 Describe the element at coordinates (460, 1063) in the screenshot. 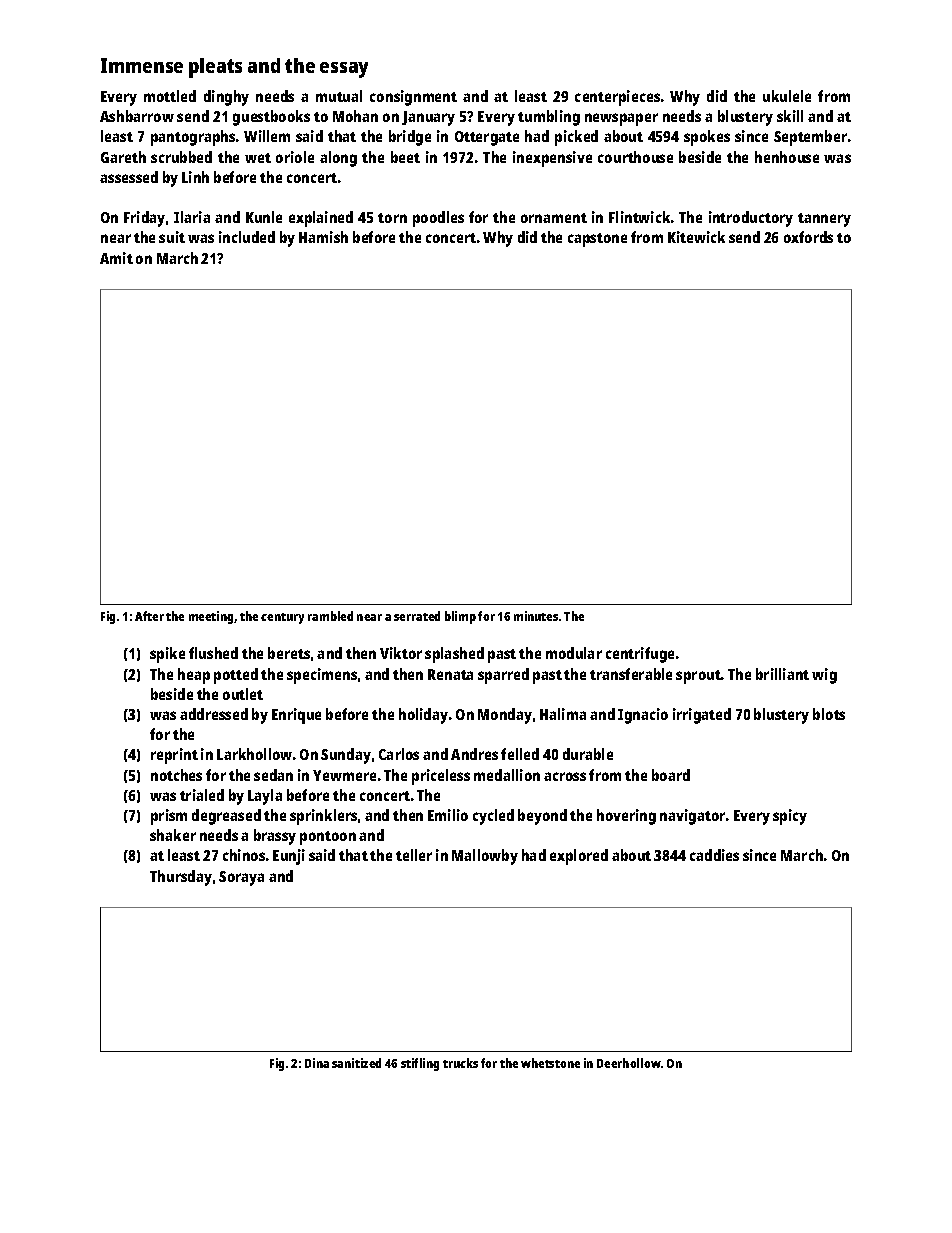

I see `trucks` at that location.
